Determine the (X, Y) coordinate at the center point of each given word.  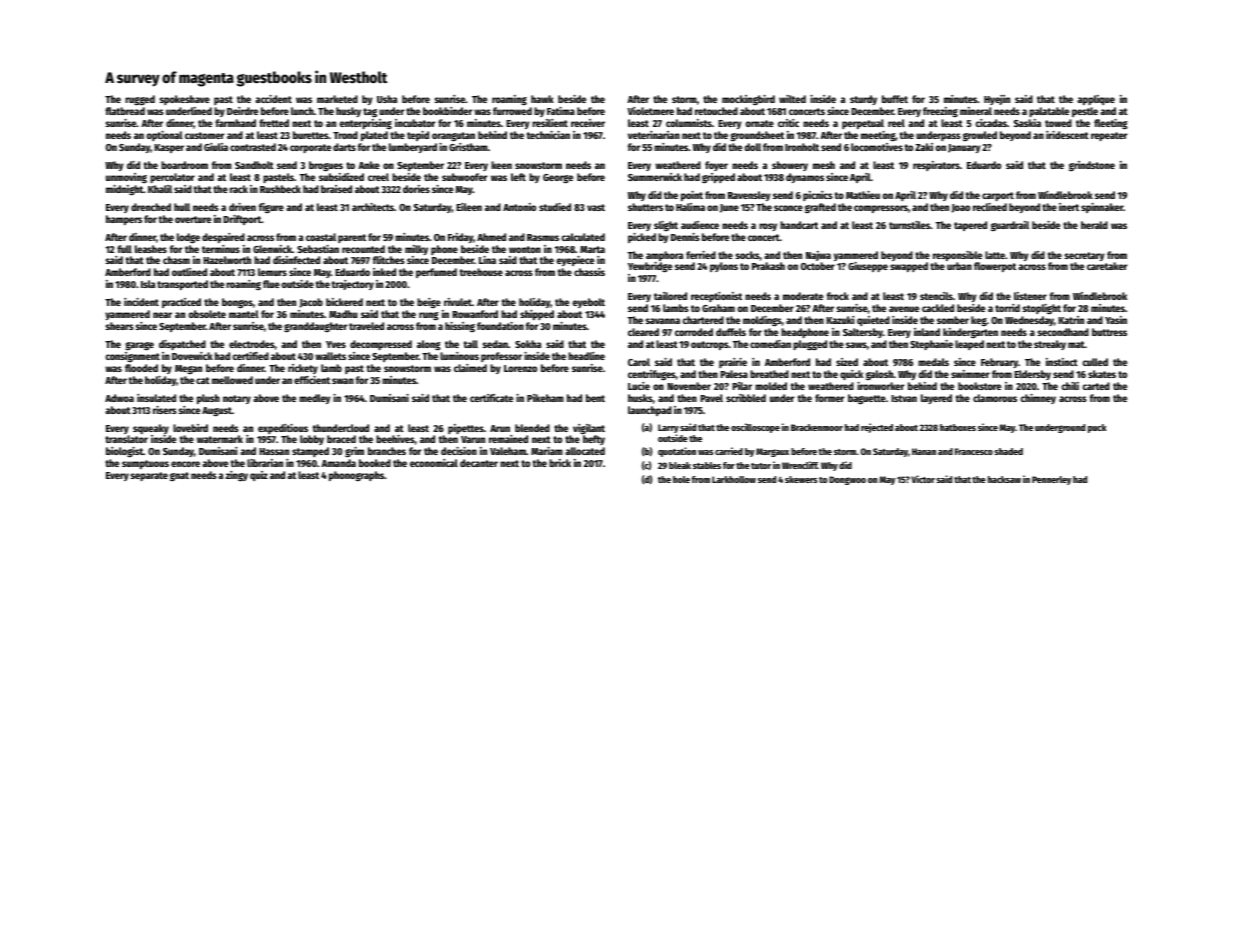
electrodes (252, 344)
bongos (237, 303)
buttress (1109, 332)
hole (681, 479)
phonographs (357, 476)
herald (1094, 225)
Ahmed (491, 237)
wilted (792, 99)
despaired (223, 238)
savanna (663, 321)
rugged (140, 100)
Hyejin (997, 100)
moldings (762, 321)
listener (1030, 296)
